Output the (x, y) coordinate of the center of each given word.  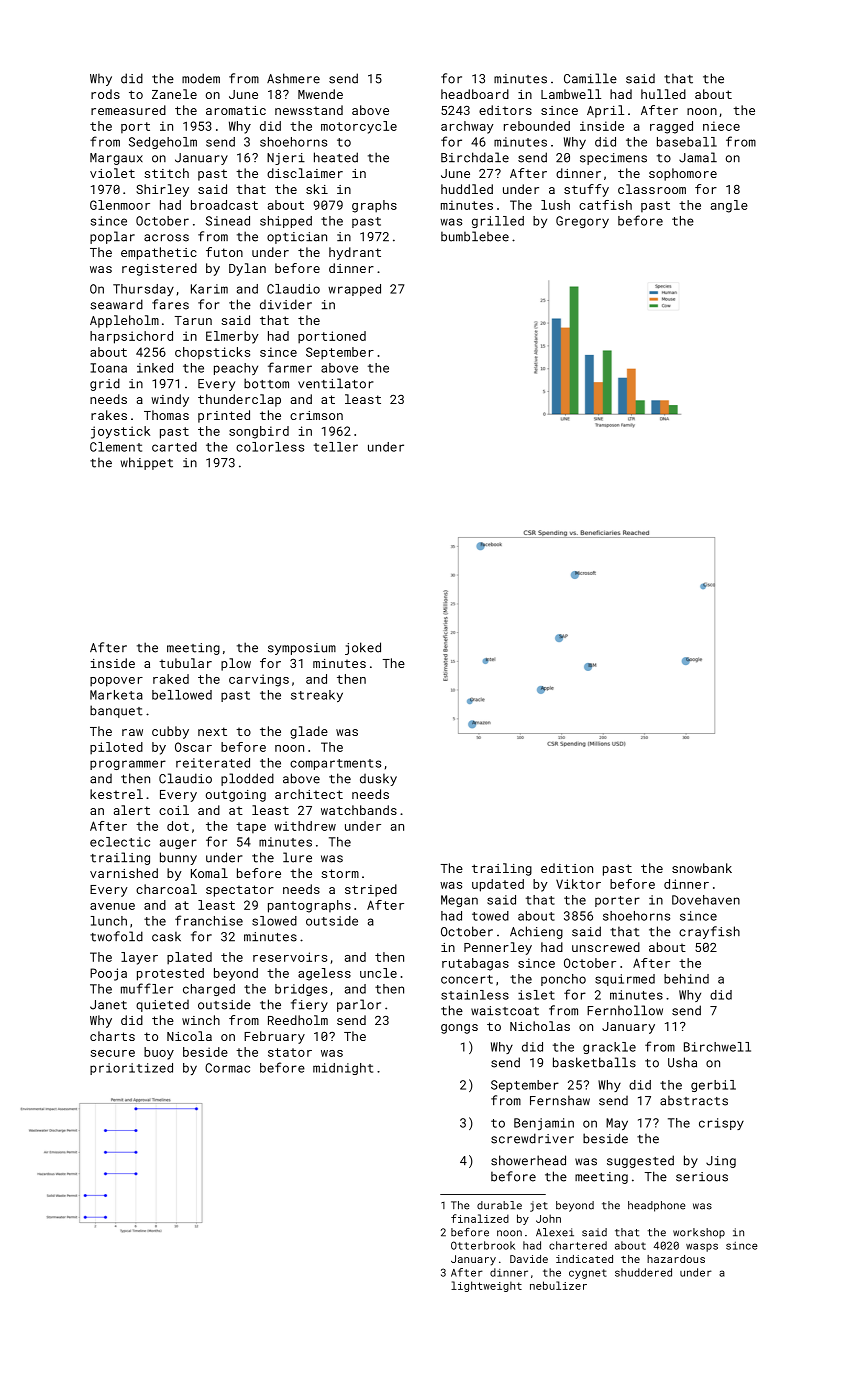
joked (363, 648)
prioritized (131, 1069)
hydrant (355, 253)
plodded (247, 779)
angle (729, 206)
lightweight (486, 1286)
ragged (671, 127)
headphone (656, 1206)
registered (159, 269)
